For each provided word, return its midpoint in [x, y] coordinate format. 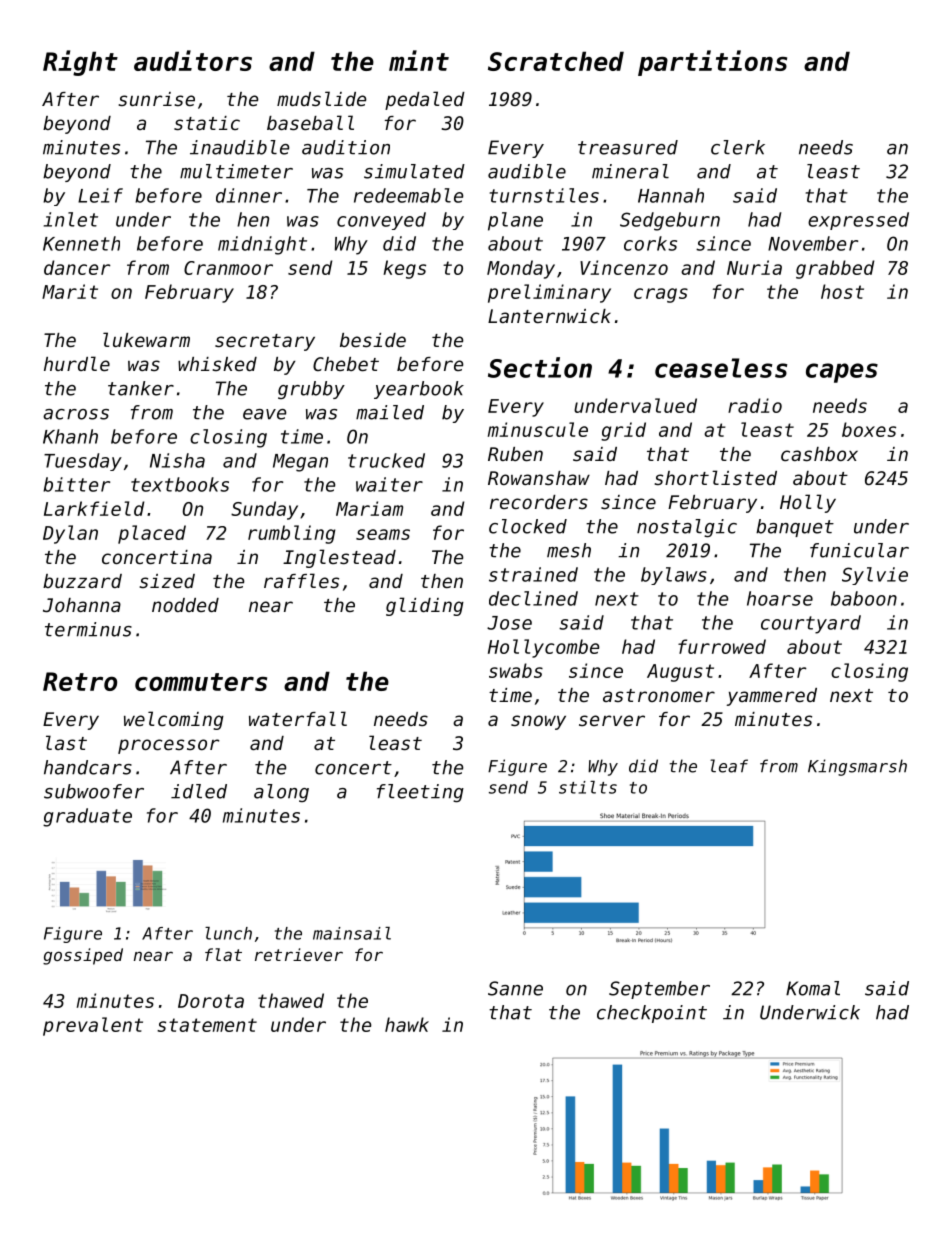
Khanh [70, 436]
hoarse [780, 598]
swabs [516, 670]
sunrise [156, 99]
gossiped [83, 956]
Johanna [82, 605]
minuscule [538, 429]
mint [419, 60]
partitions [712, 63]
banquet [795, 528]
